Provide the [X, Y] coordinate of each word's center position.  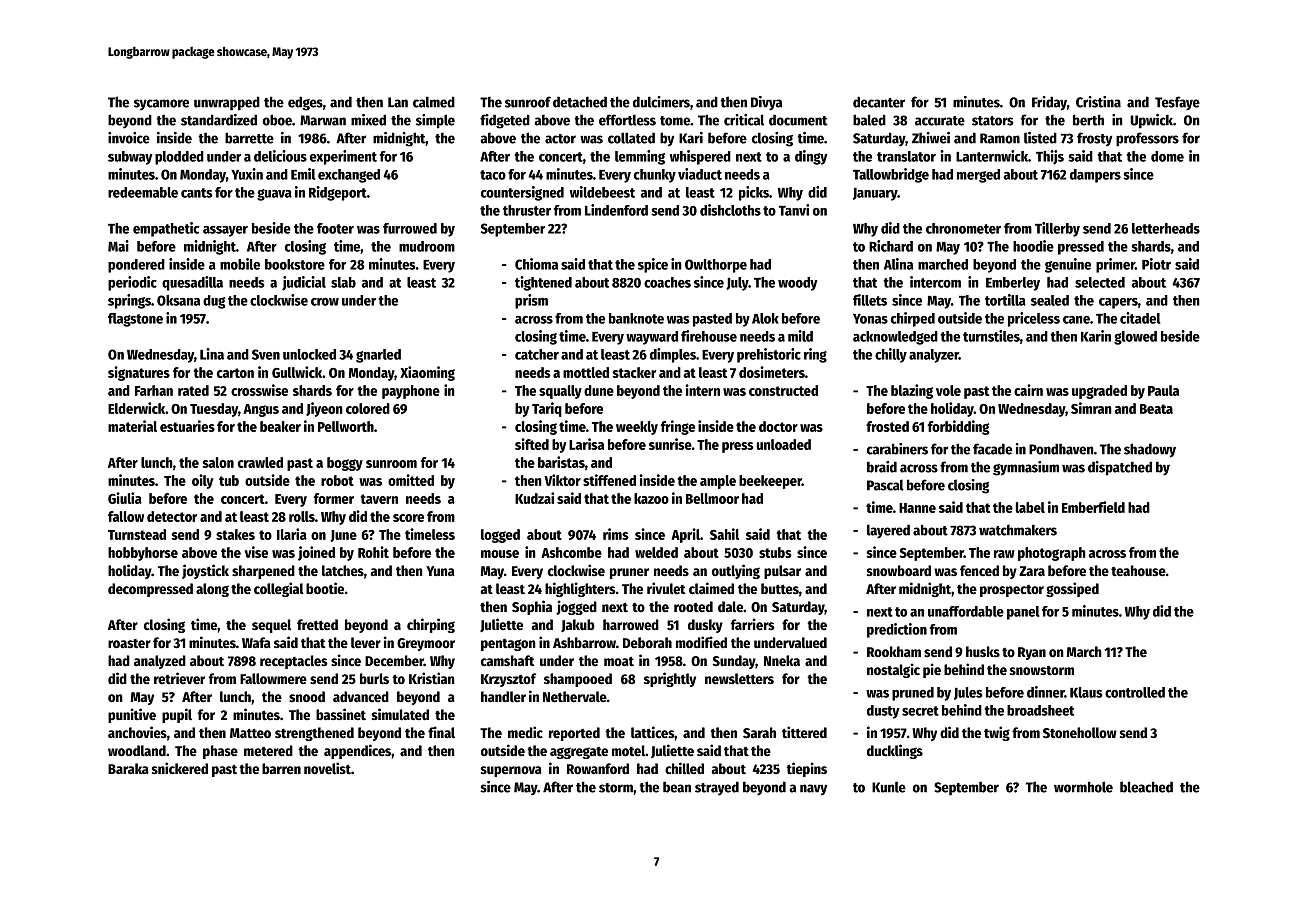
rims [616, 534]
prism [531, 301]
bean [677, 787]
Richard [891, 246]
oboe [277, 120]
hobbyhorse [143, 554]
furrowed [410, 228]
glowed [1135, 338]
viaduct [700, 174]
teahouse [1138, 570]
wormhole [1083, 787]
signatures [139, 373]
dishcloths [730, 210]
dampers [1095, 176]
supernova [511, 771]
